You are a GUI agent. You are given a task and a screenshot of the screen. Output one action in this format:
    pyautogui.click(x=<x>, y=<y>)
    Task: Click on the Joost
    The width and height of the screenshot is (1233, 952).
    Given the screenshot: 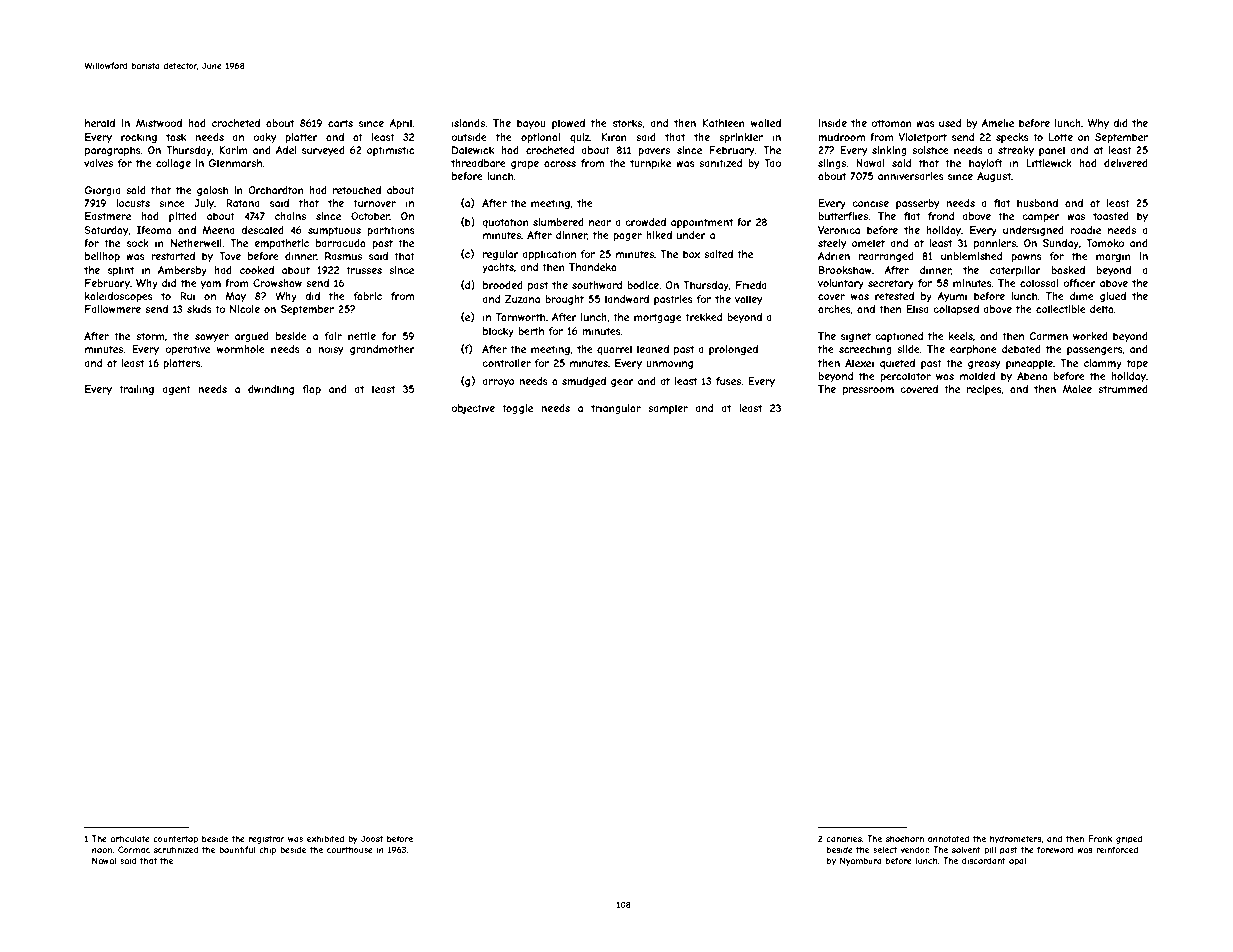 What is the action you would take?
    pyautogui.click(x=372, y=838)
